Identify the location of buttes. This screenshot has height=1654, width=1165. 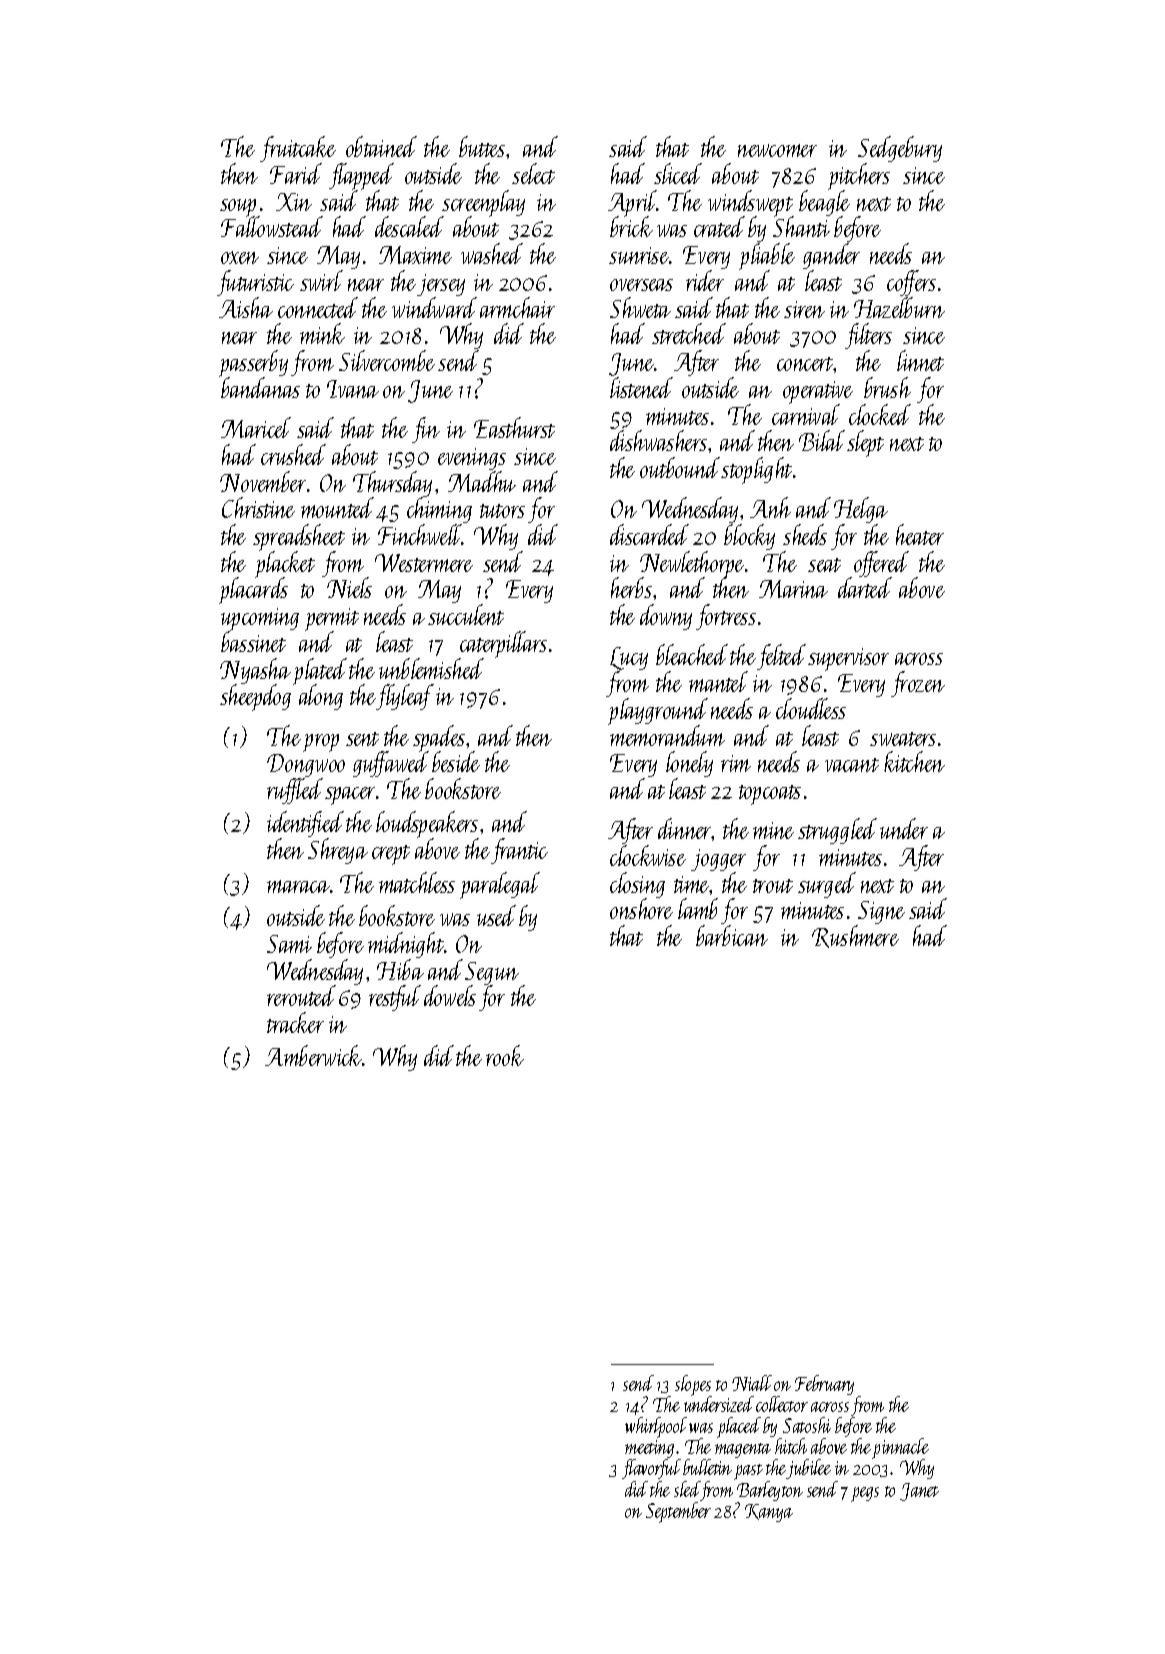
(482, 146).
